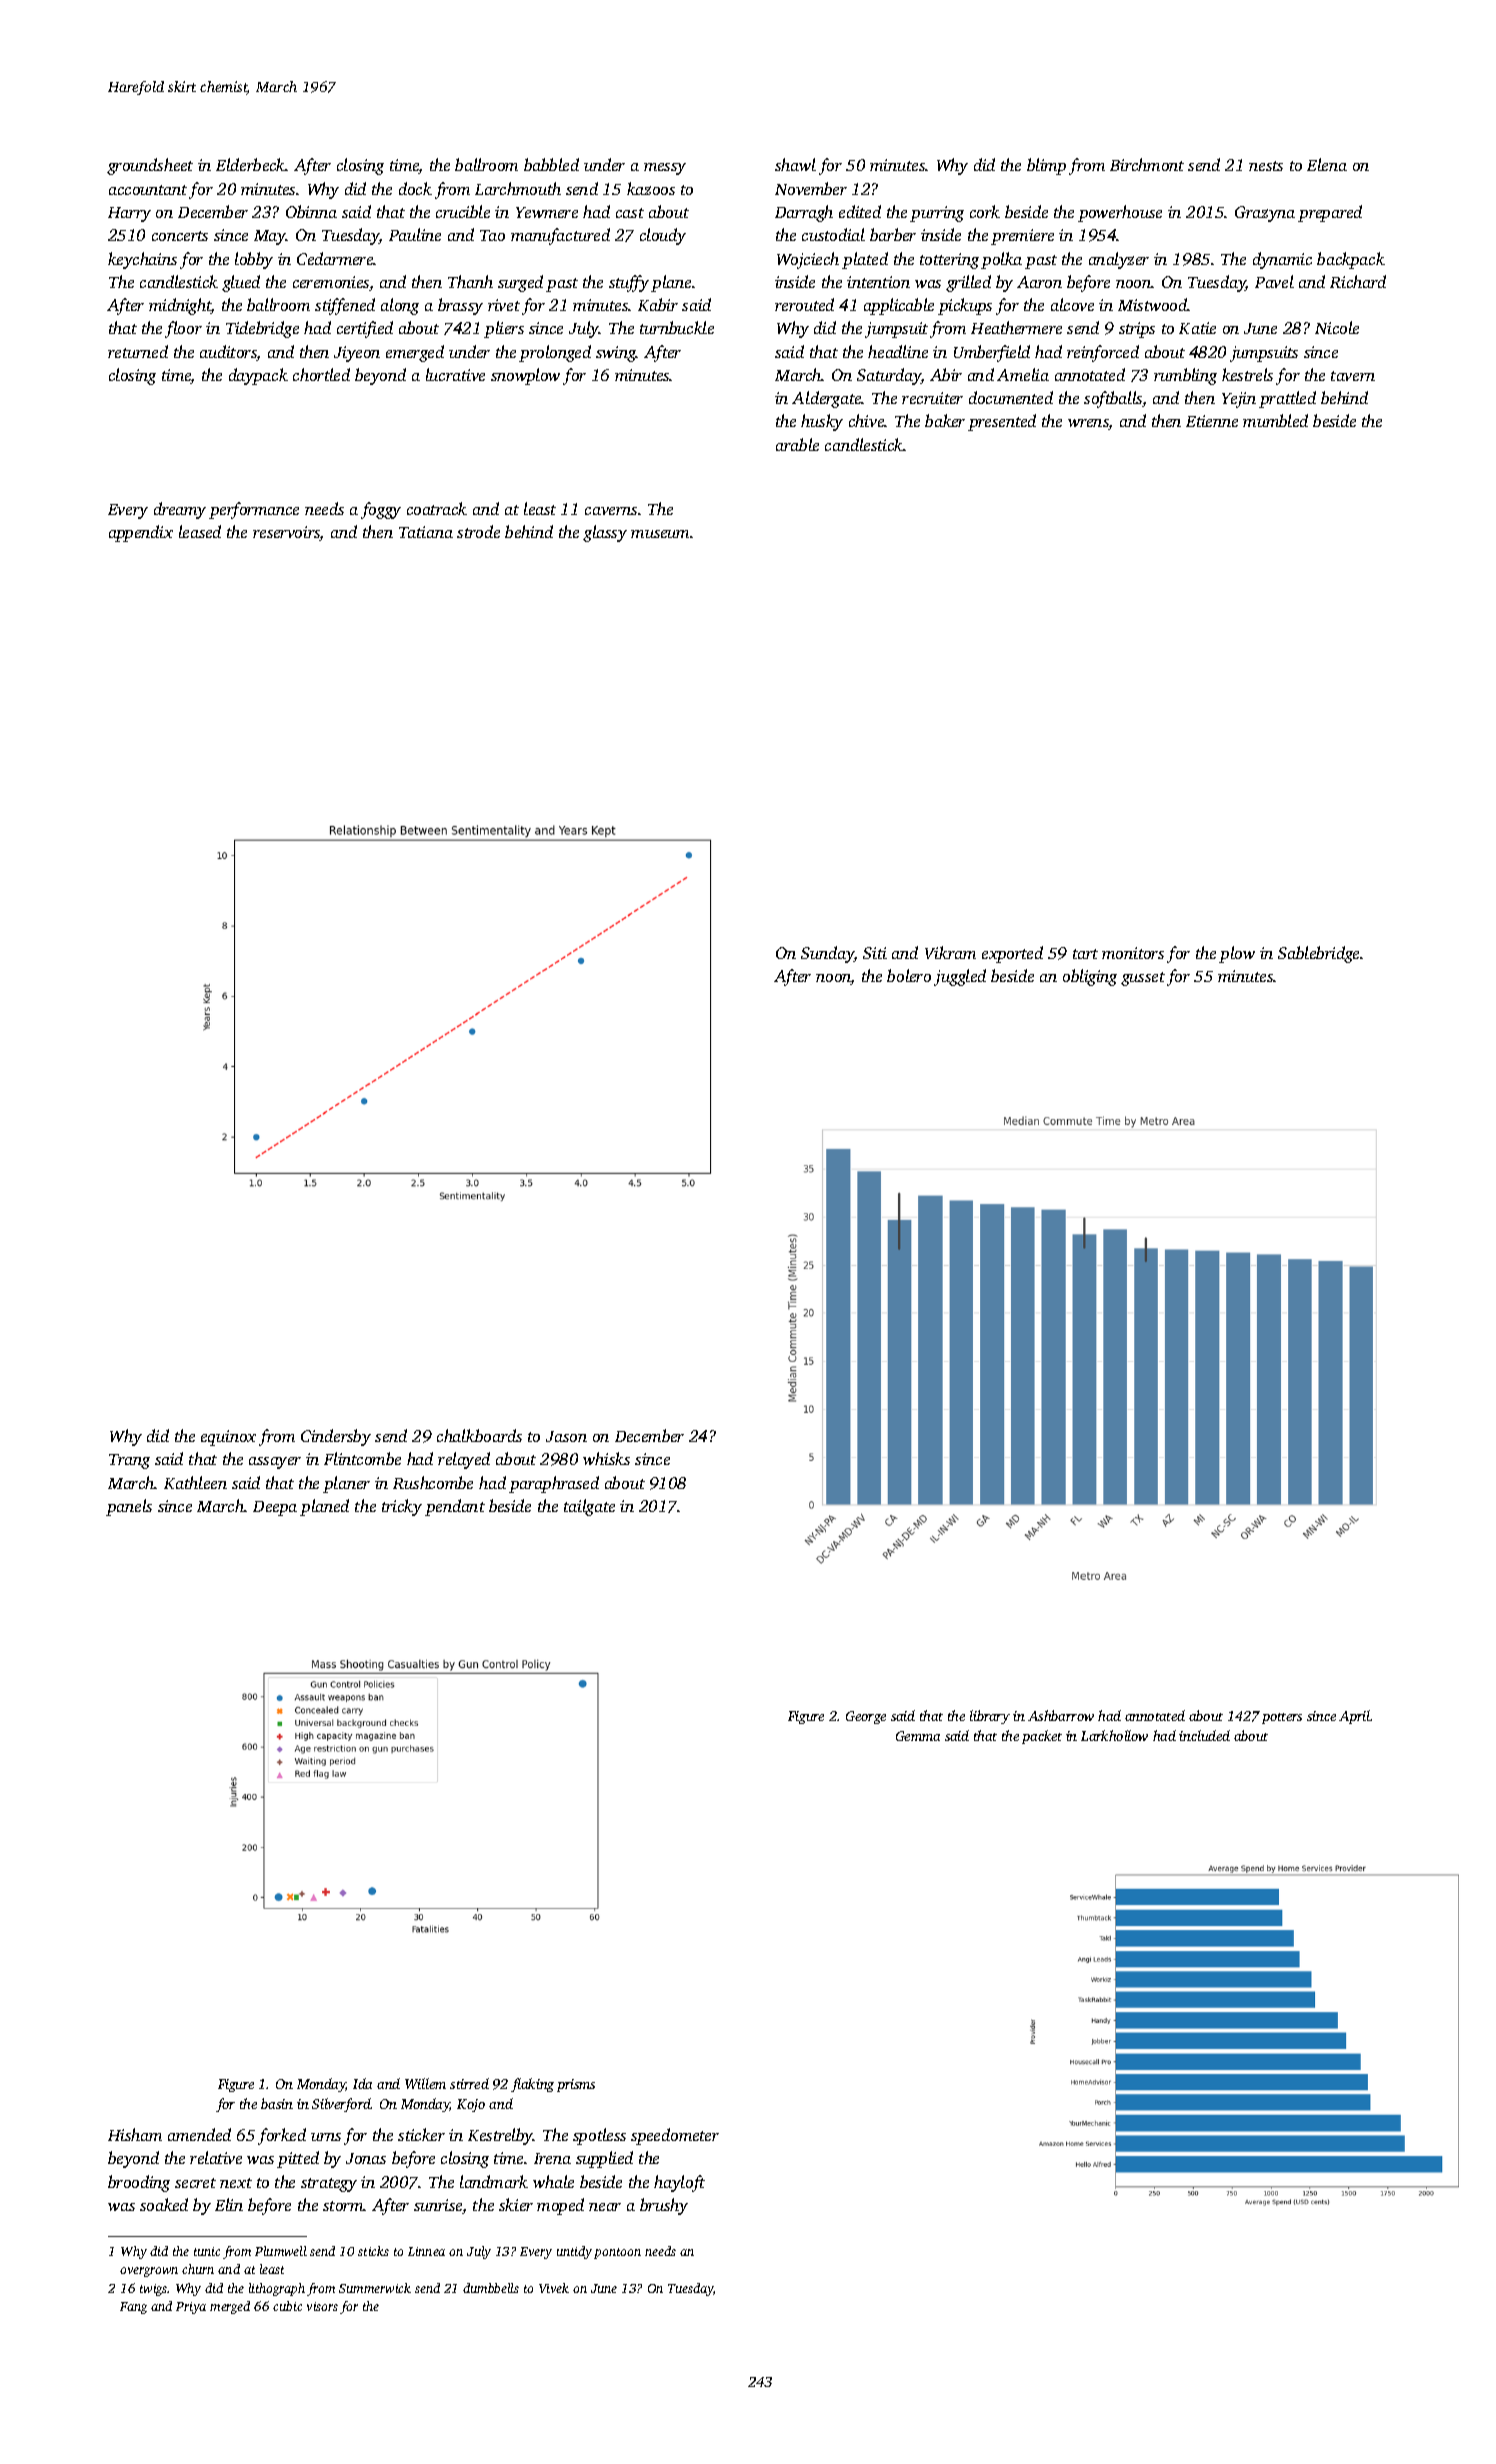 This screenshot has width=1496, height=2464. Describe the element at coordinates (1143, 979) in the screenshot. I see `gusset` at that location.
